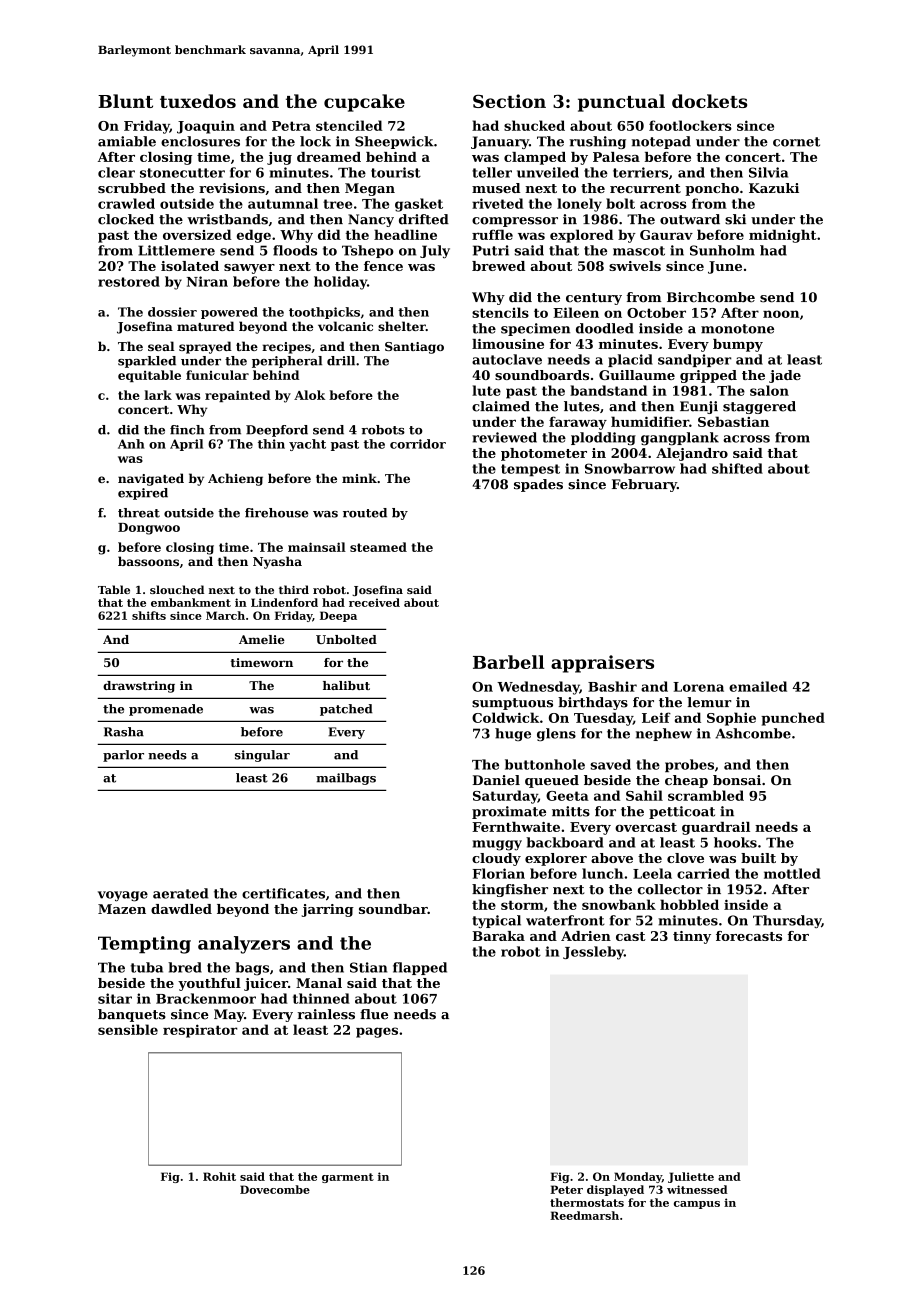  What do you see at coordinates (509, 101) in the document?
I see `Section` at bounding box center [509, 101].
